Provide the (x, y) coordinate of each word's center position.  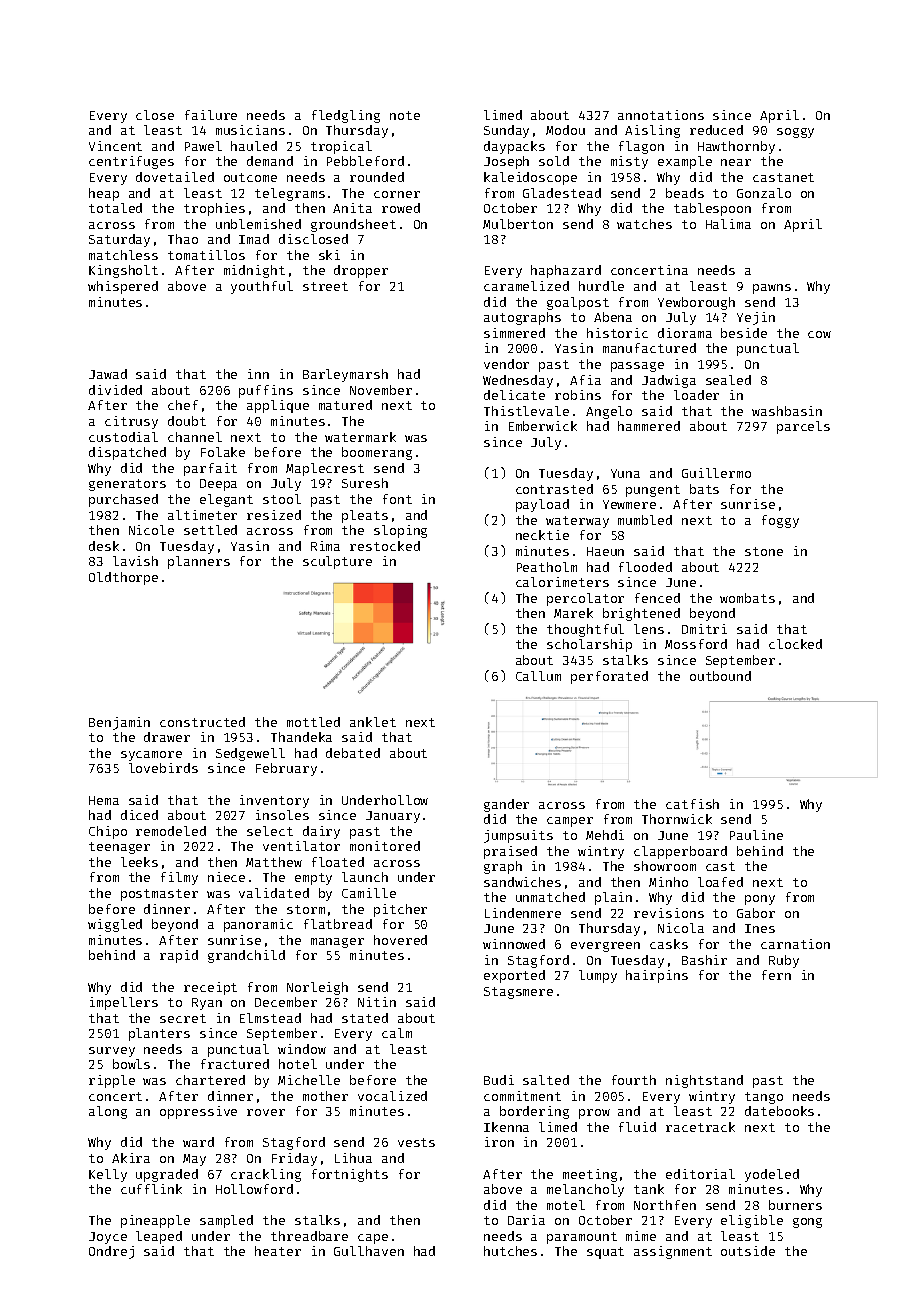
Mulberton (518, 224)
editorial (700, 1174)
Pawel (203, 146)
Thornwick (677, 819)
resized (274, 515)
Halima (728, 224)
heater (278, 1251)
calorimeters (562, 582)
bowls (131, 1064)
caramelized (526, 286)
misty (629, 162)
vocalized (392, 1096)
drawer (167, 737)
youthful (262, 287)
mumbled (645, 520)
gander (506, 805)
